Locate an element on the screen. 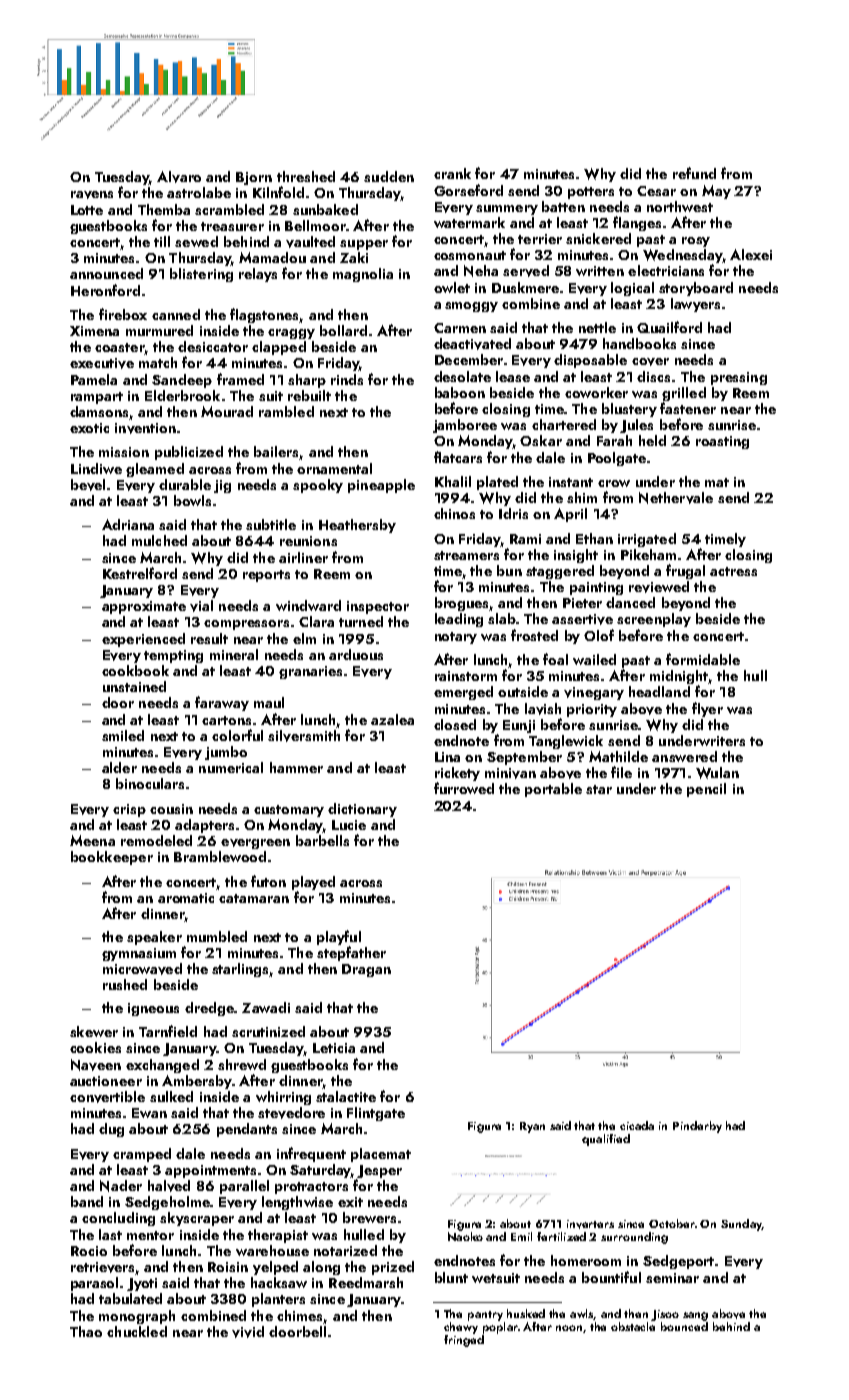 The height and width of the screenshot is (1400, 849). sudden is located at coordinates (389, 176).
